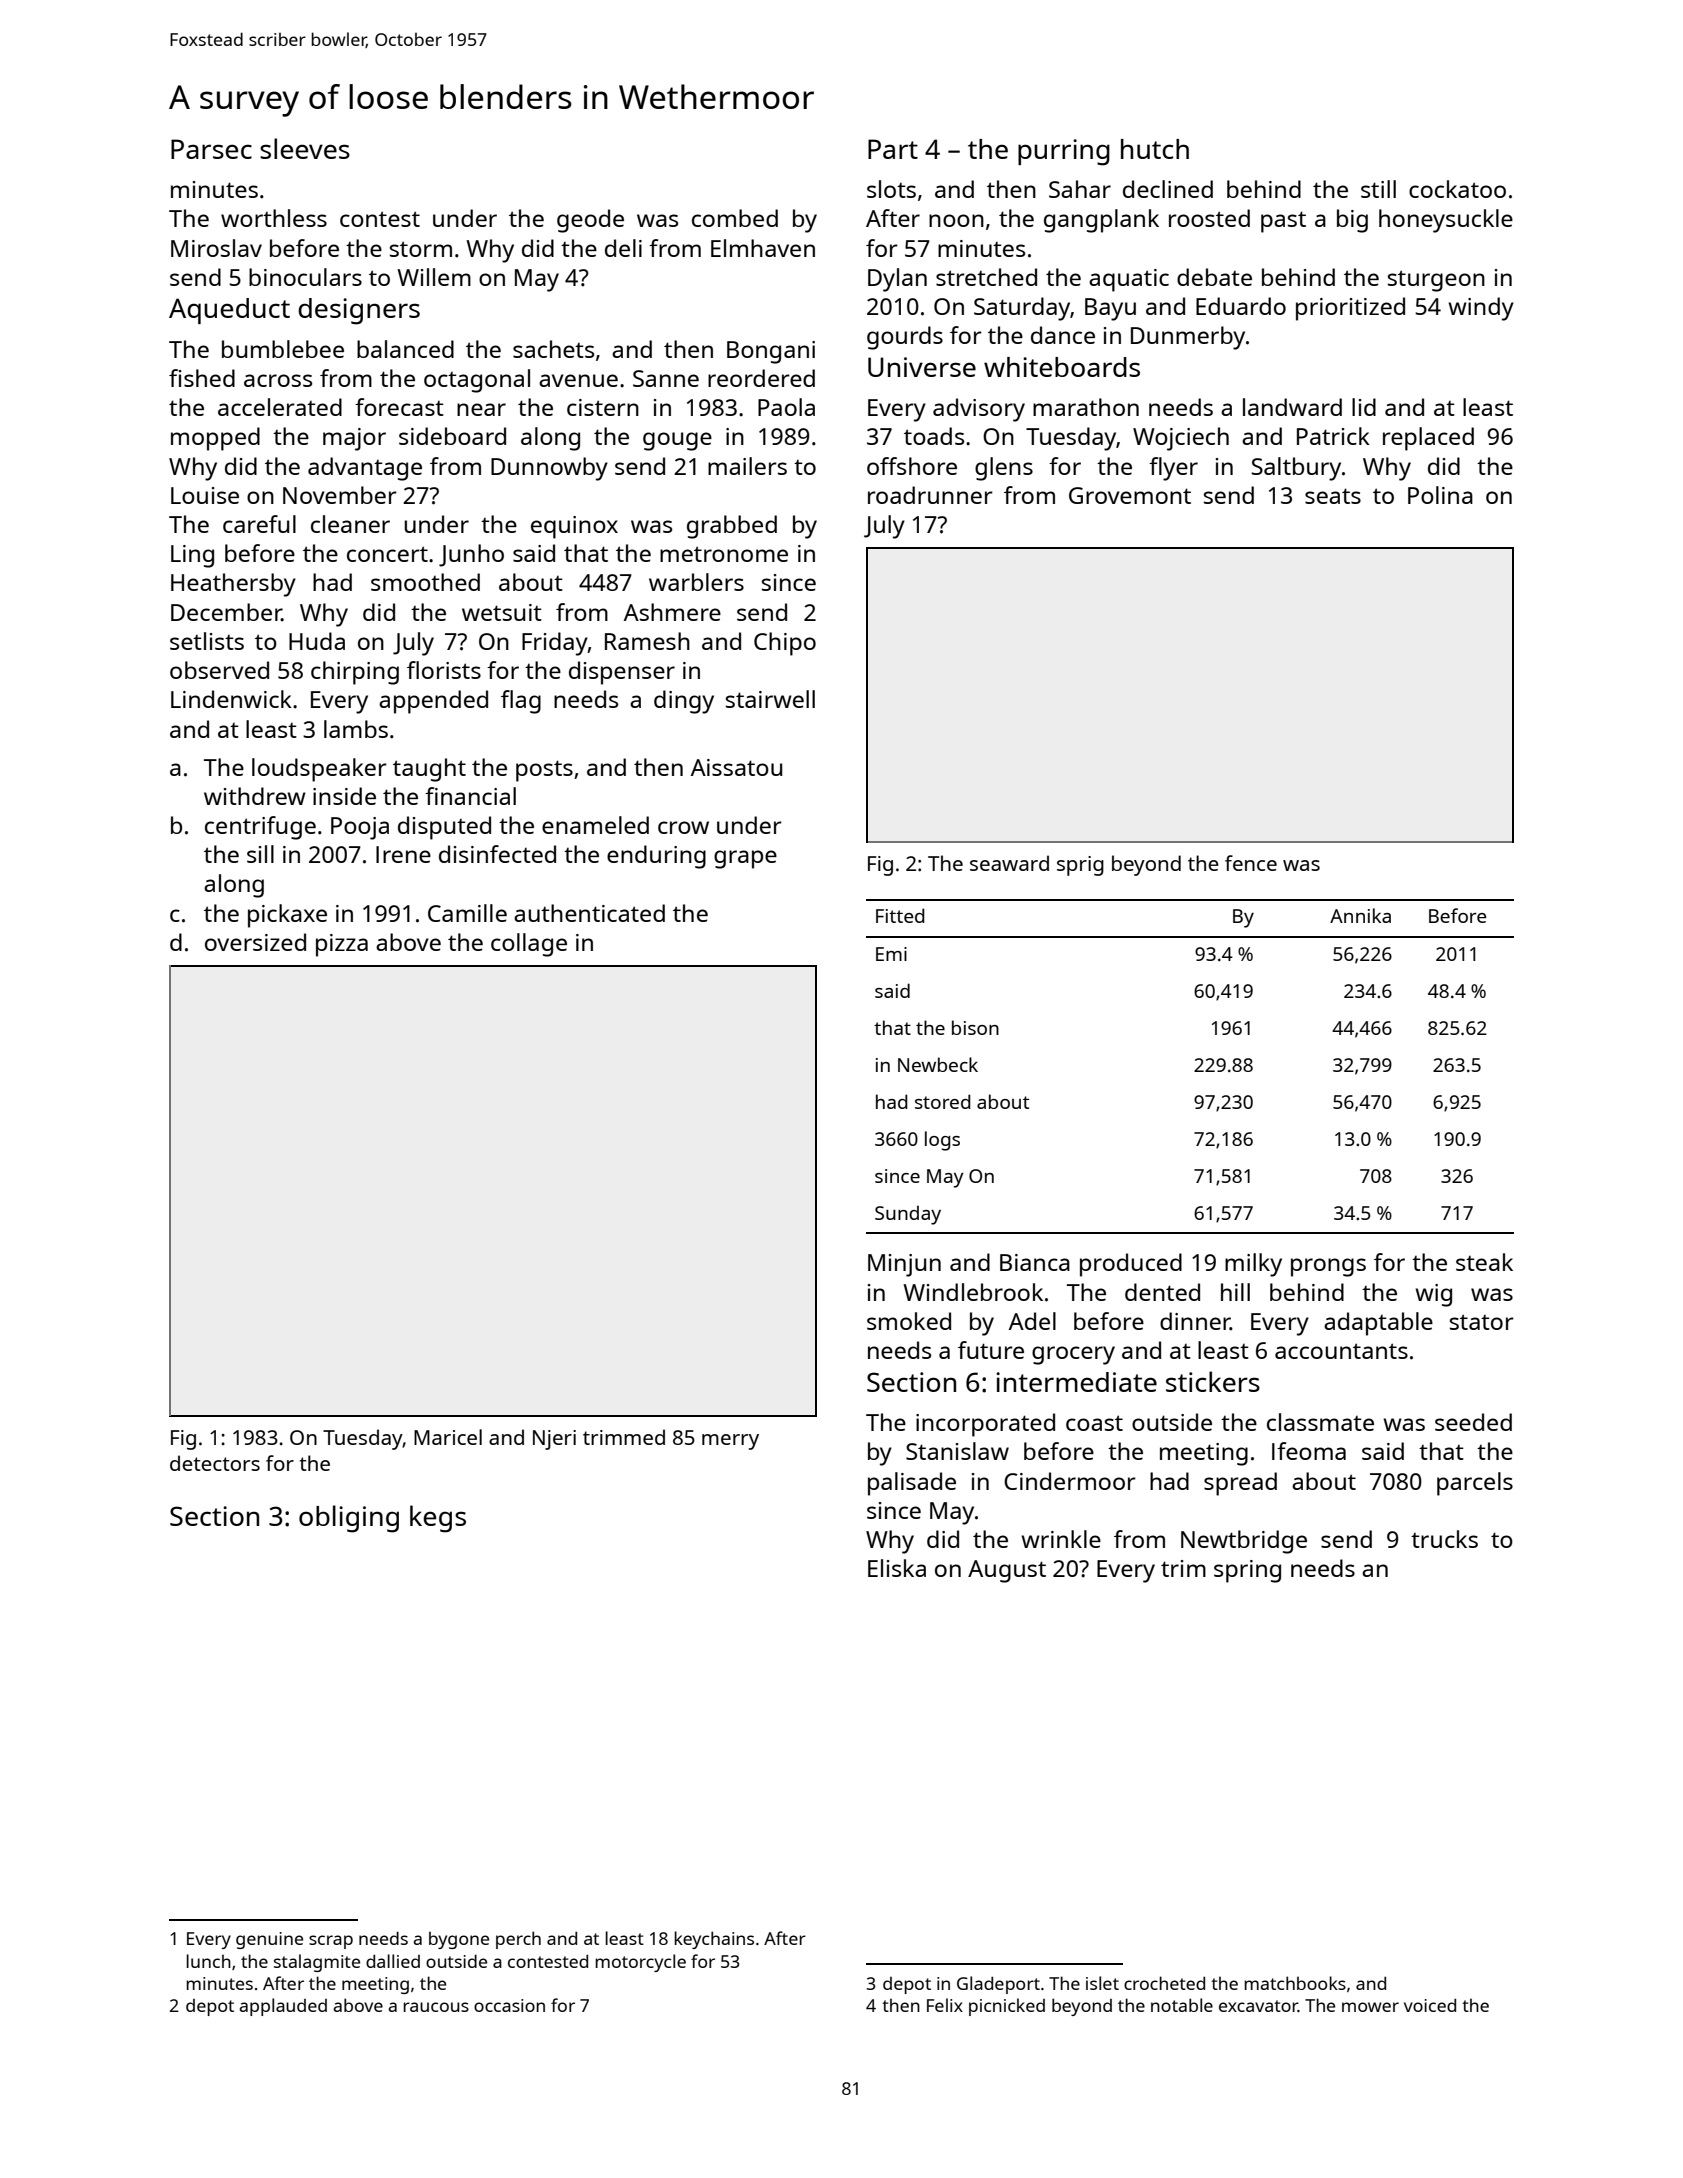 The height and width of the page is (2178, 1683). Describe the element at coordinates (1064, 152) in the page. I see `purring` at that location.
